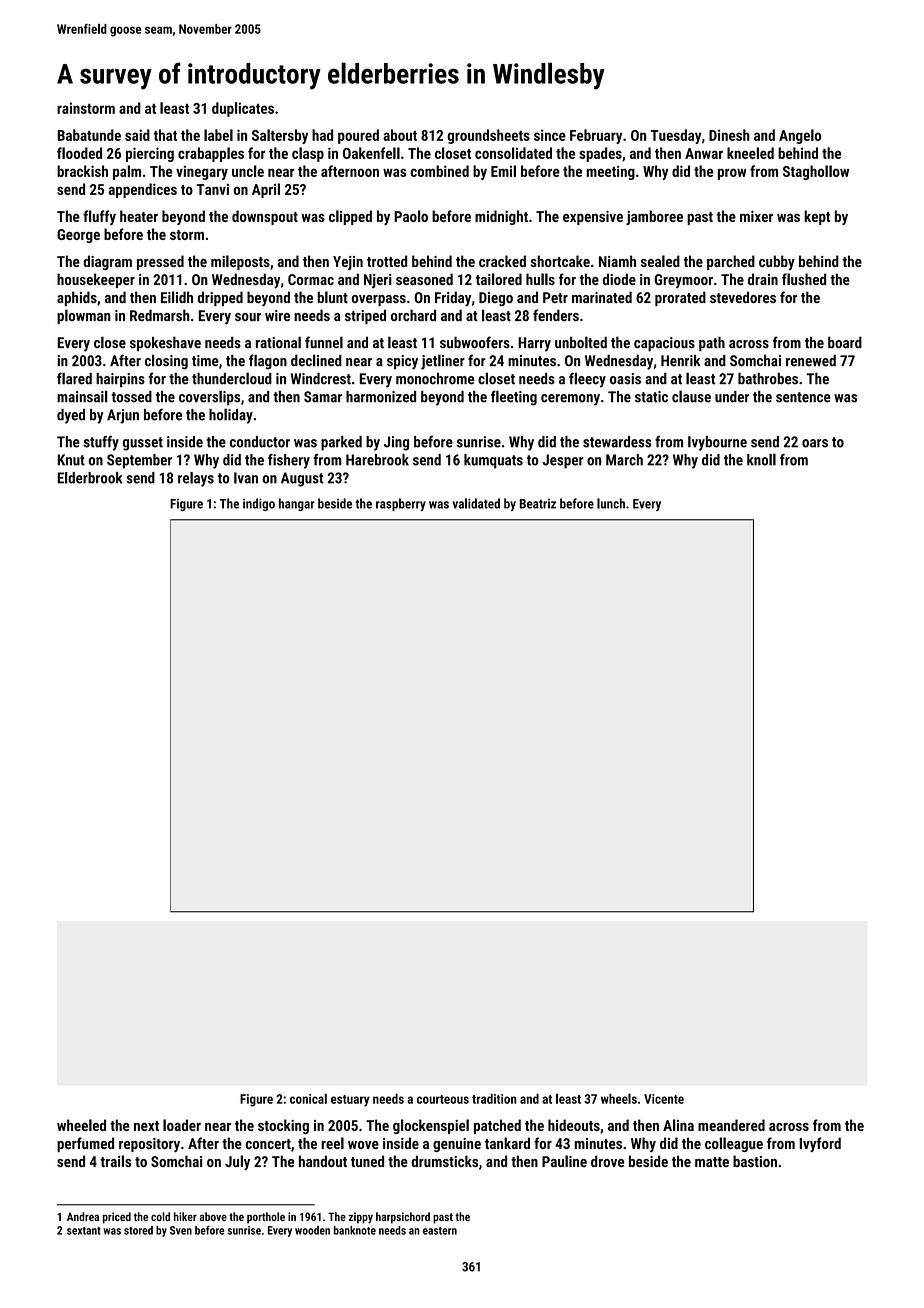 This document has width=924, height=1308. I want to click on Anwar, so click(704, 153).
